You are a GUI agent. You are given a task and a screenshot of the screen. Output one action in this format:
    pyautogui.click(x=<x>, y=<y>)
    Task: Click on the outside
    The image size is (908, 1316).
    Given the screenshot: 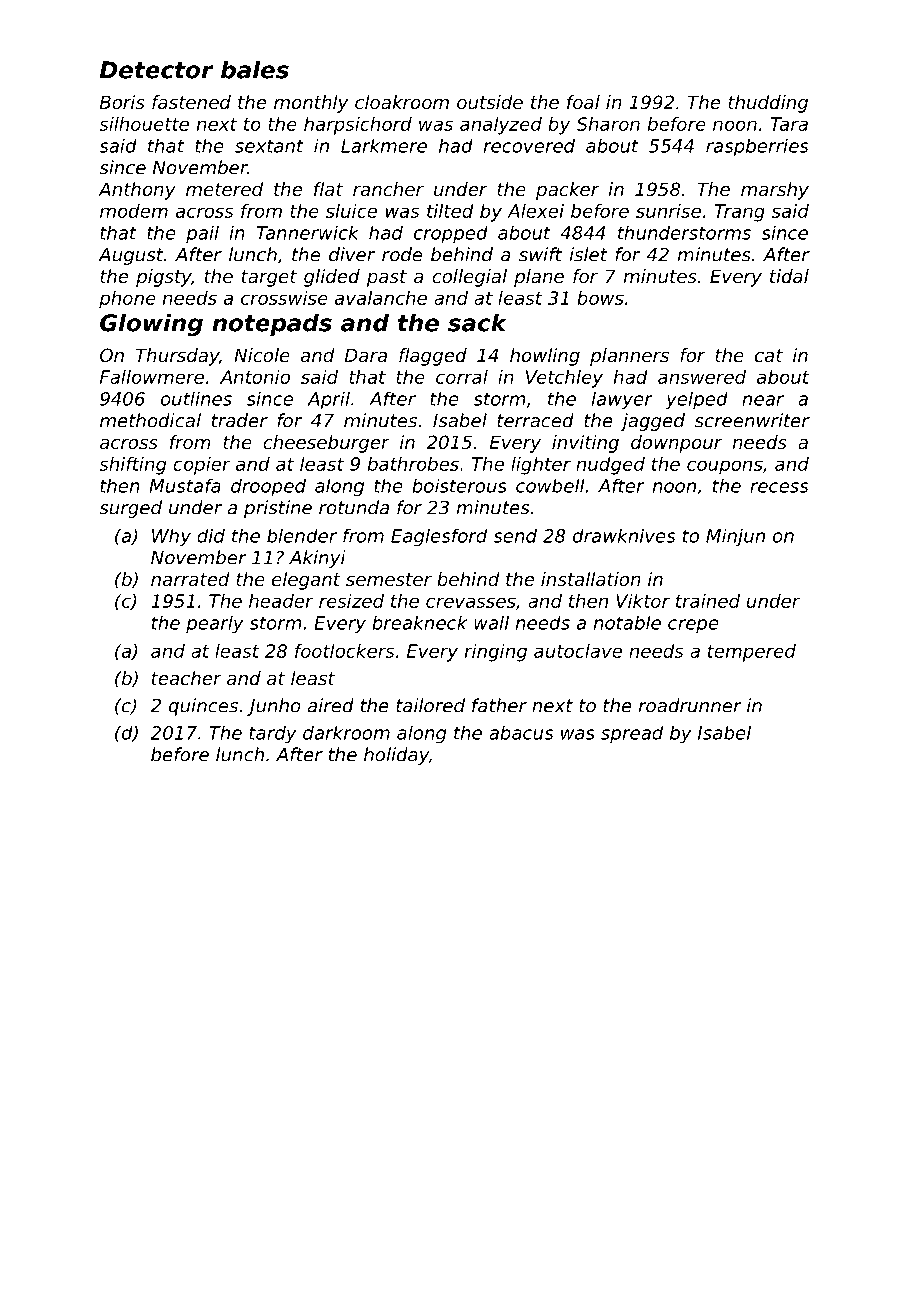 What is the action you would take?
    pyautogui.click(x=490, y=102)
